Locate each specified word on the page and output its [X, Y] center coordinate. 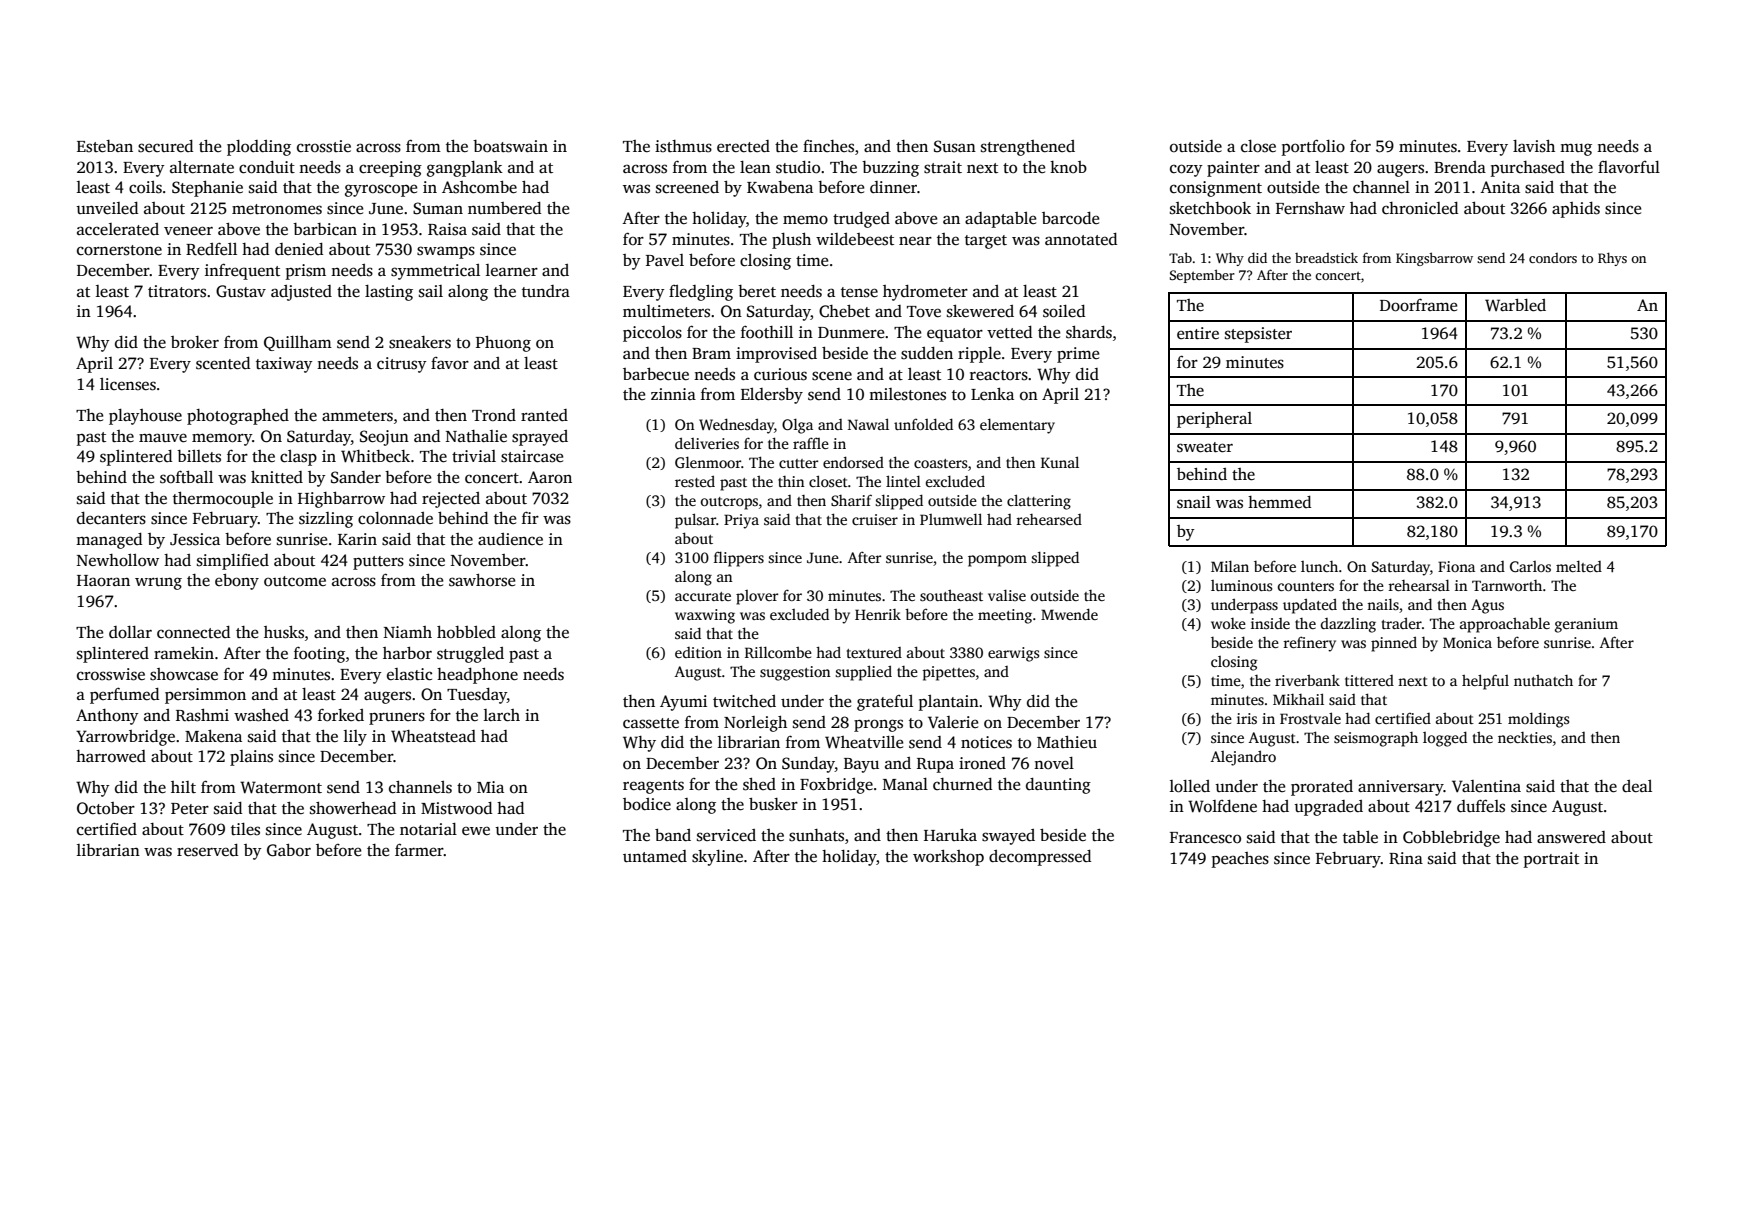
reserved [207, 850]
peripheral [1214, 420]
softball [186, 477]
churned [962, 784]
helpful [1485, 682]
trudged [861, 220]
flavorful [1629, 167]
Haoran [103, 581]
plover [757, 597]
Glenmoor [708, 462]
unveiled [107, 208]
